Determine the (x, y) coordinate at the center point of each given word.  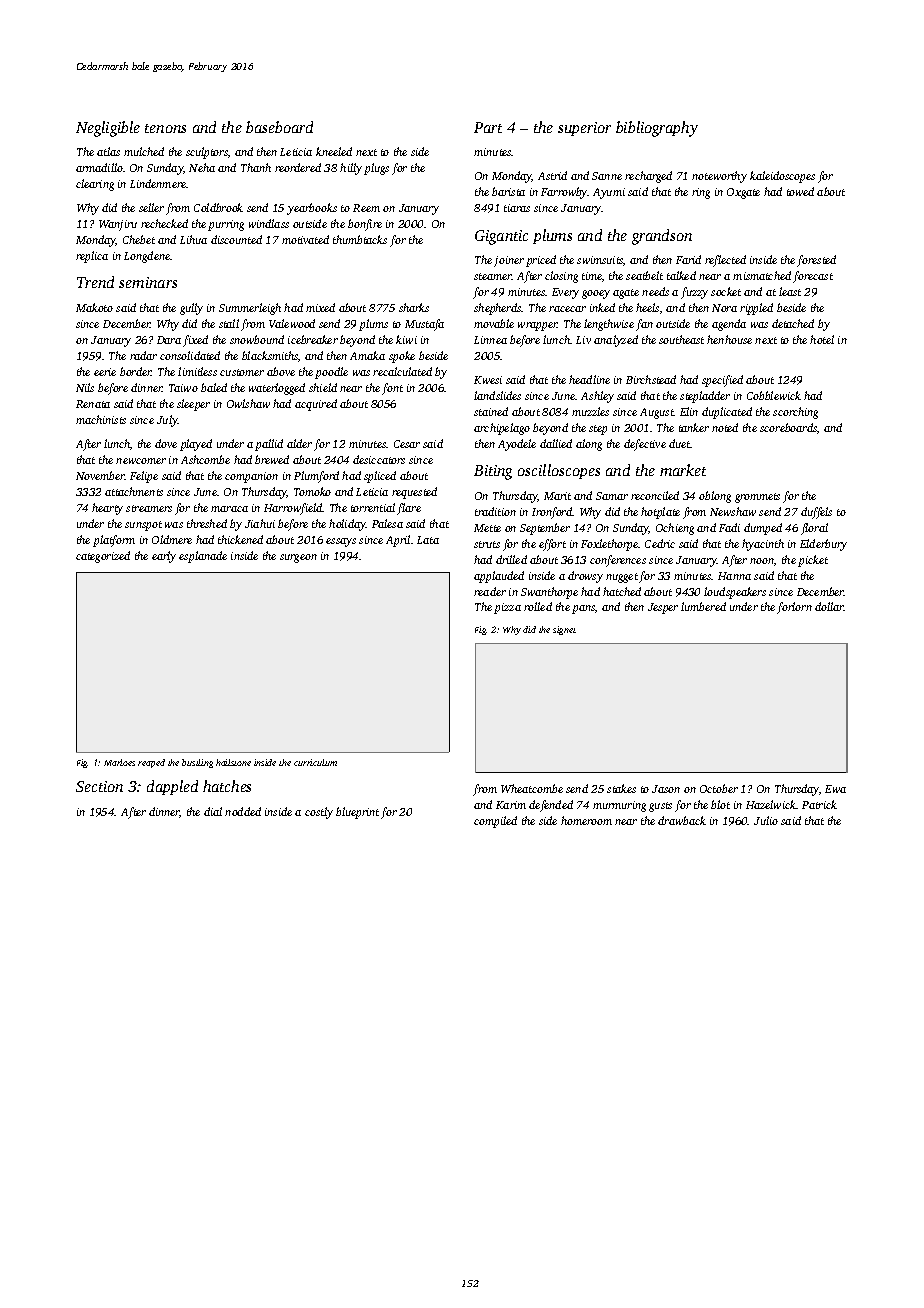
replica (92, 257)
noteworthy (719, 177)
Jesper (663, 608)
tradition (495, 511)
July (167, 421)
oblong (715, 497)
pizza (507, 608)
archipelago (502, 429)
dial (213, 811)
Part (488, 127)
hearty (107, 509)
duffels (816, 513)
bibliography (657, 129)
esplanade (203, 557)
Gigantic (501, 237)
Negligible (108, 129)
